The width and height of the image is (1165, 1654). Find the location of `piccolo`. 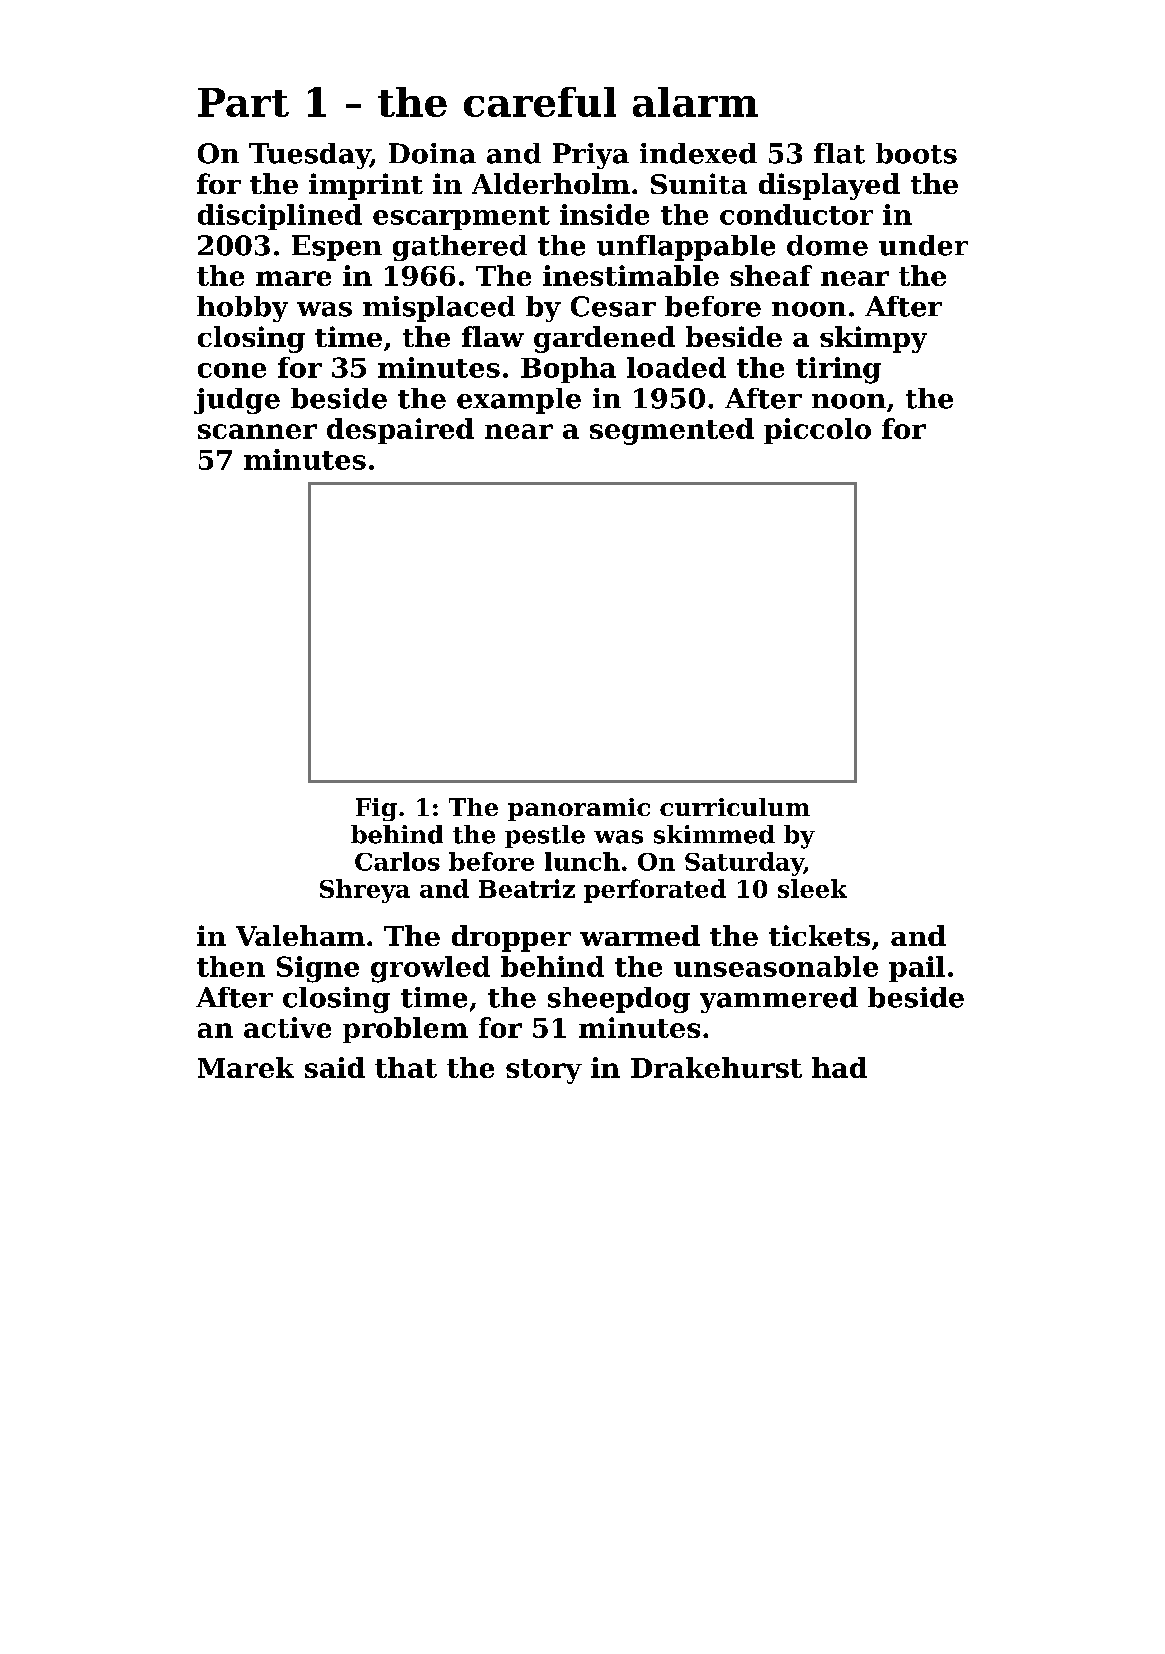

piccolo is located at coordinates (817, 431).
